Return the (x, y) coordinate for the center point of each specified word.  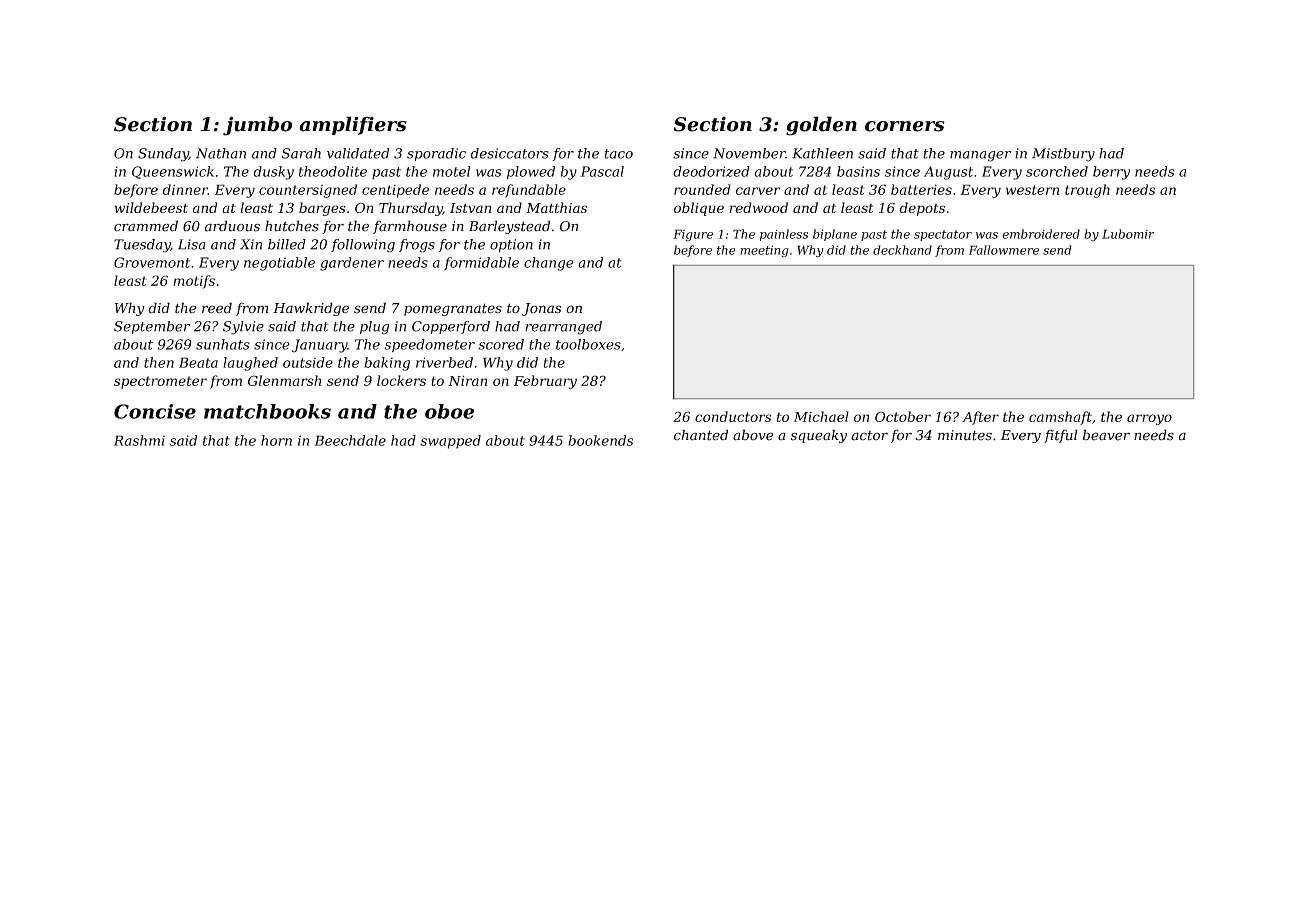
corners (905, 126)
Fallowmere (1004, 250)
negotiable (279, 264)
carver (758, 191)
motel (451, 171)
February (545, 382)
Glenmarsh (284, 380)
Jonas (541, 309)
